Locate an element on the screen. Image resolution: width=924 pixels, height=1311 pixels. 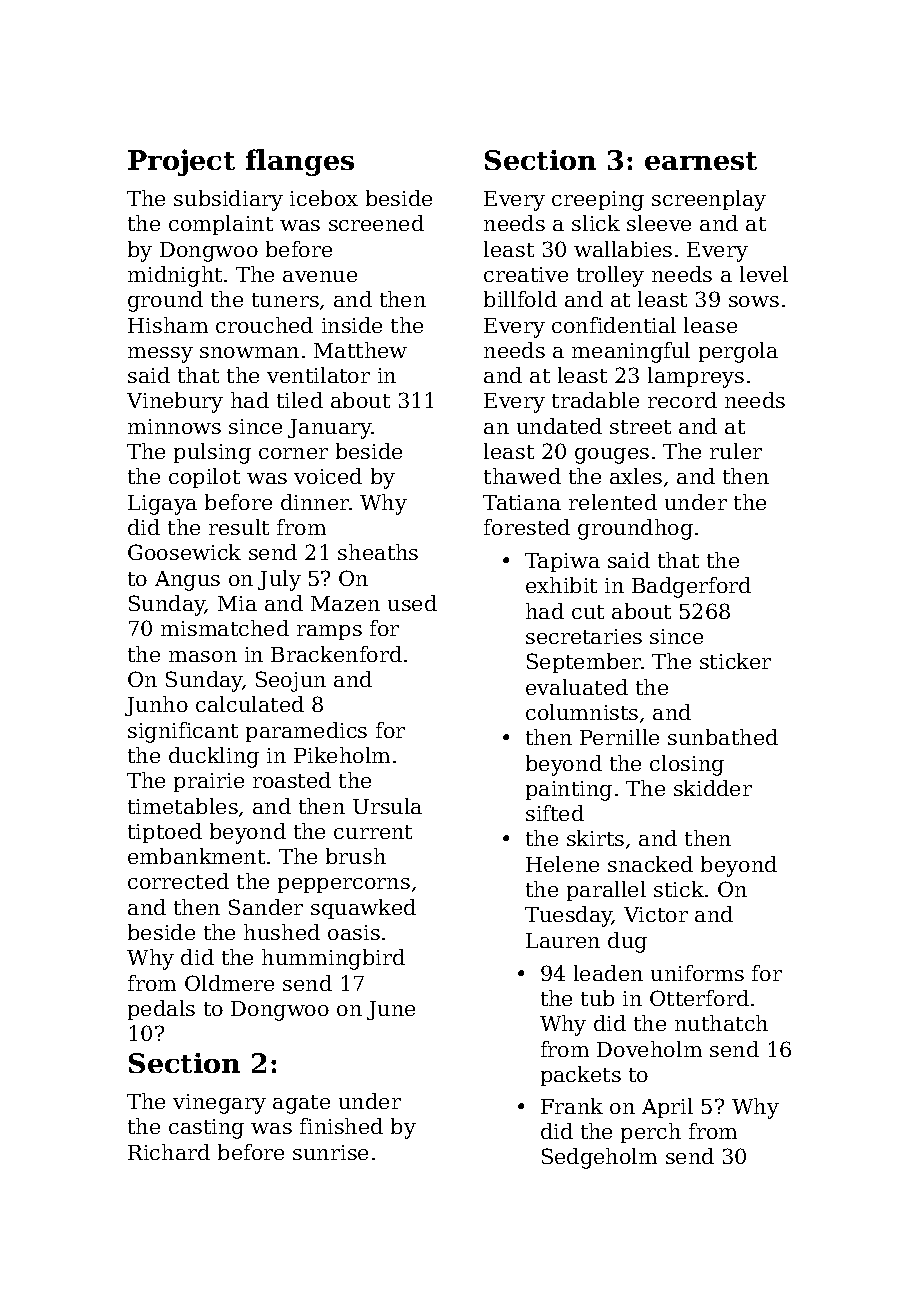
hummingbird is located at coordinates (333, 959).
